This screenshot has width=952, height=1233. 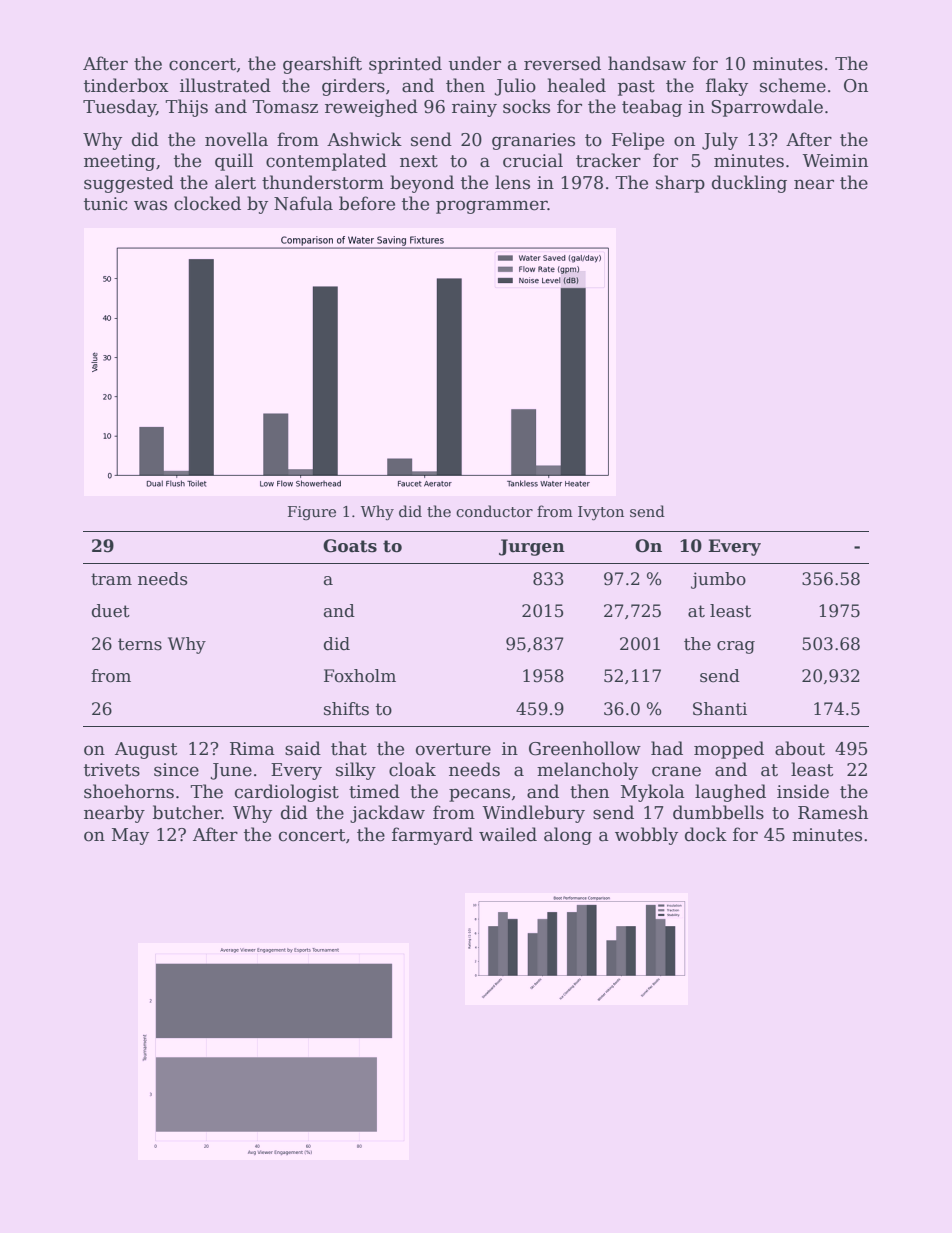 I want to click on jumbo, so click(x=718, y=580).
